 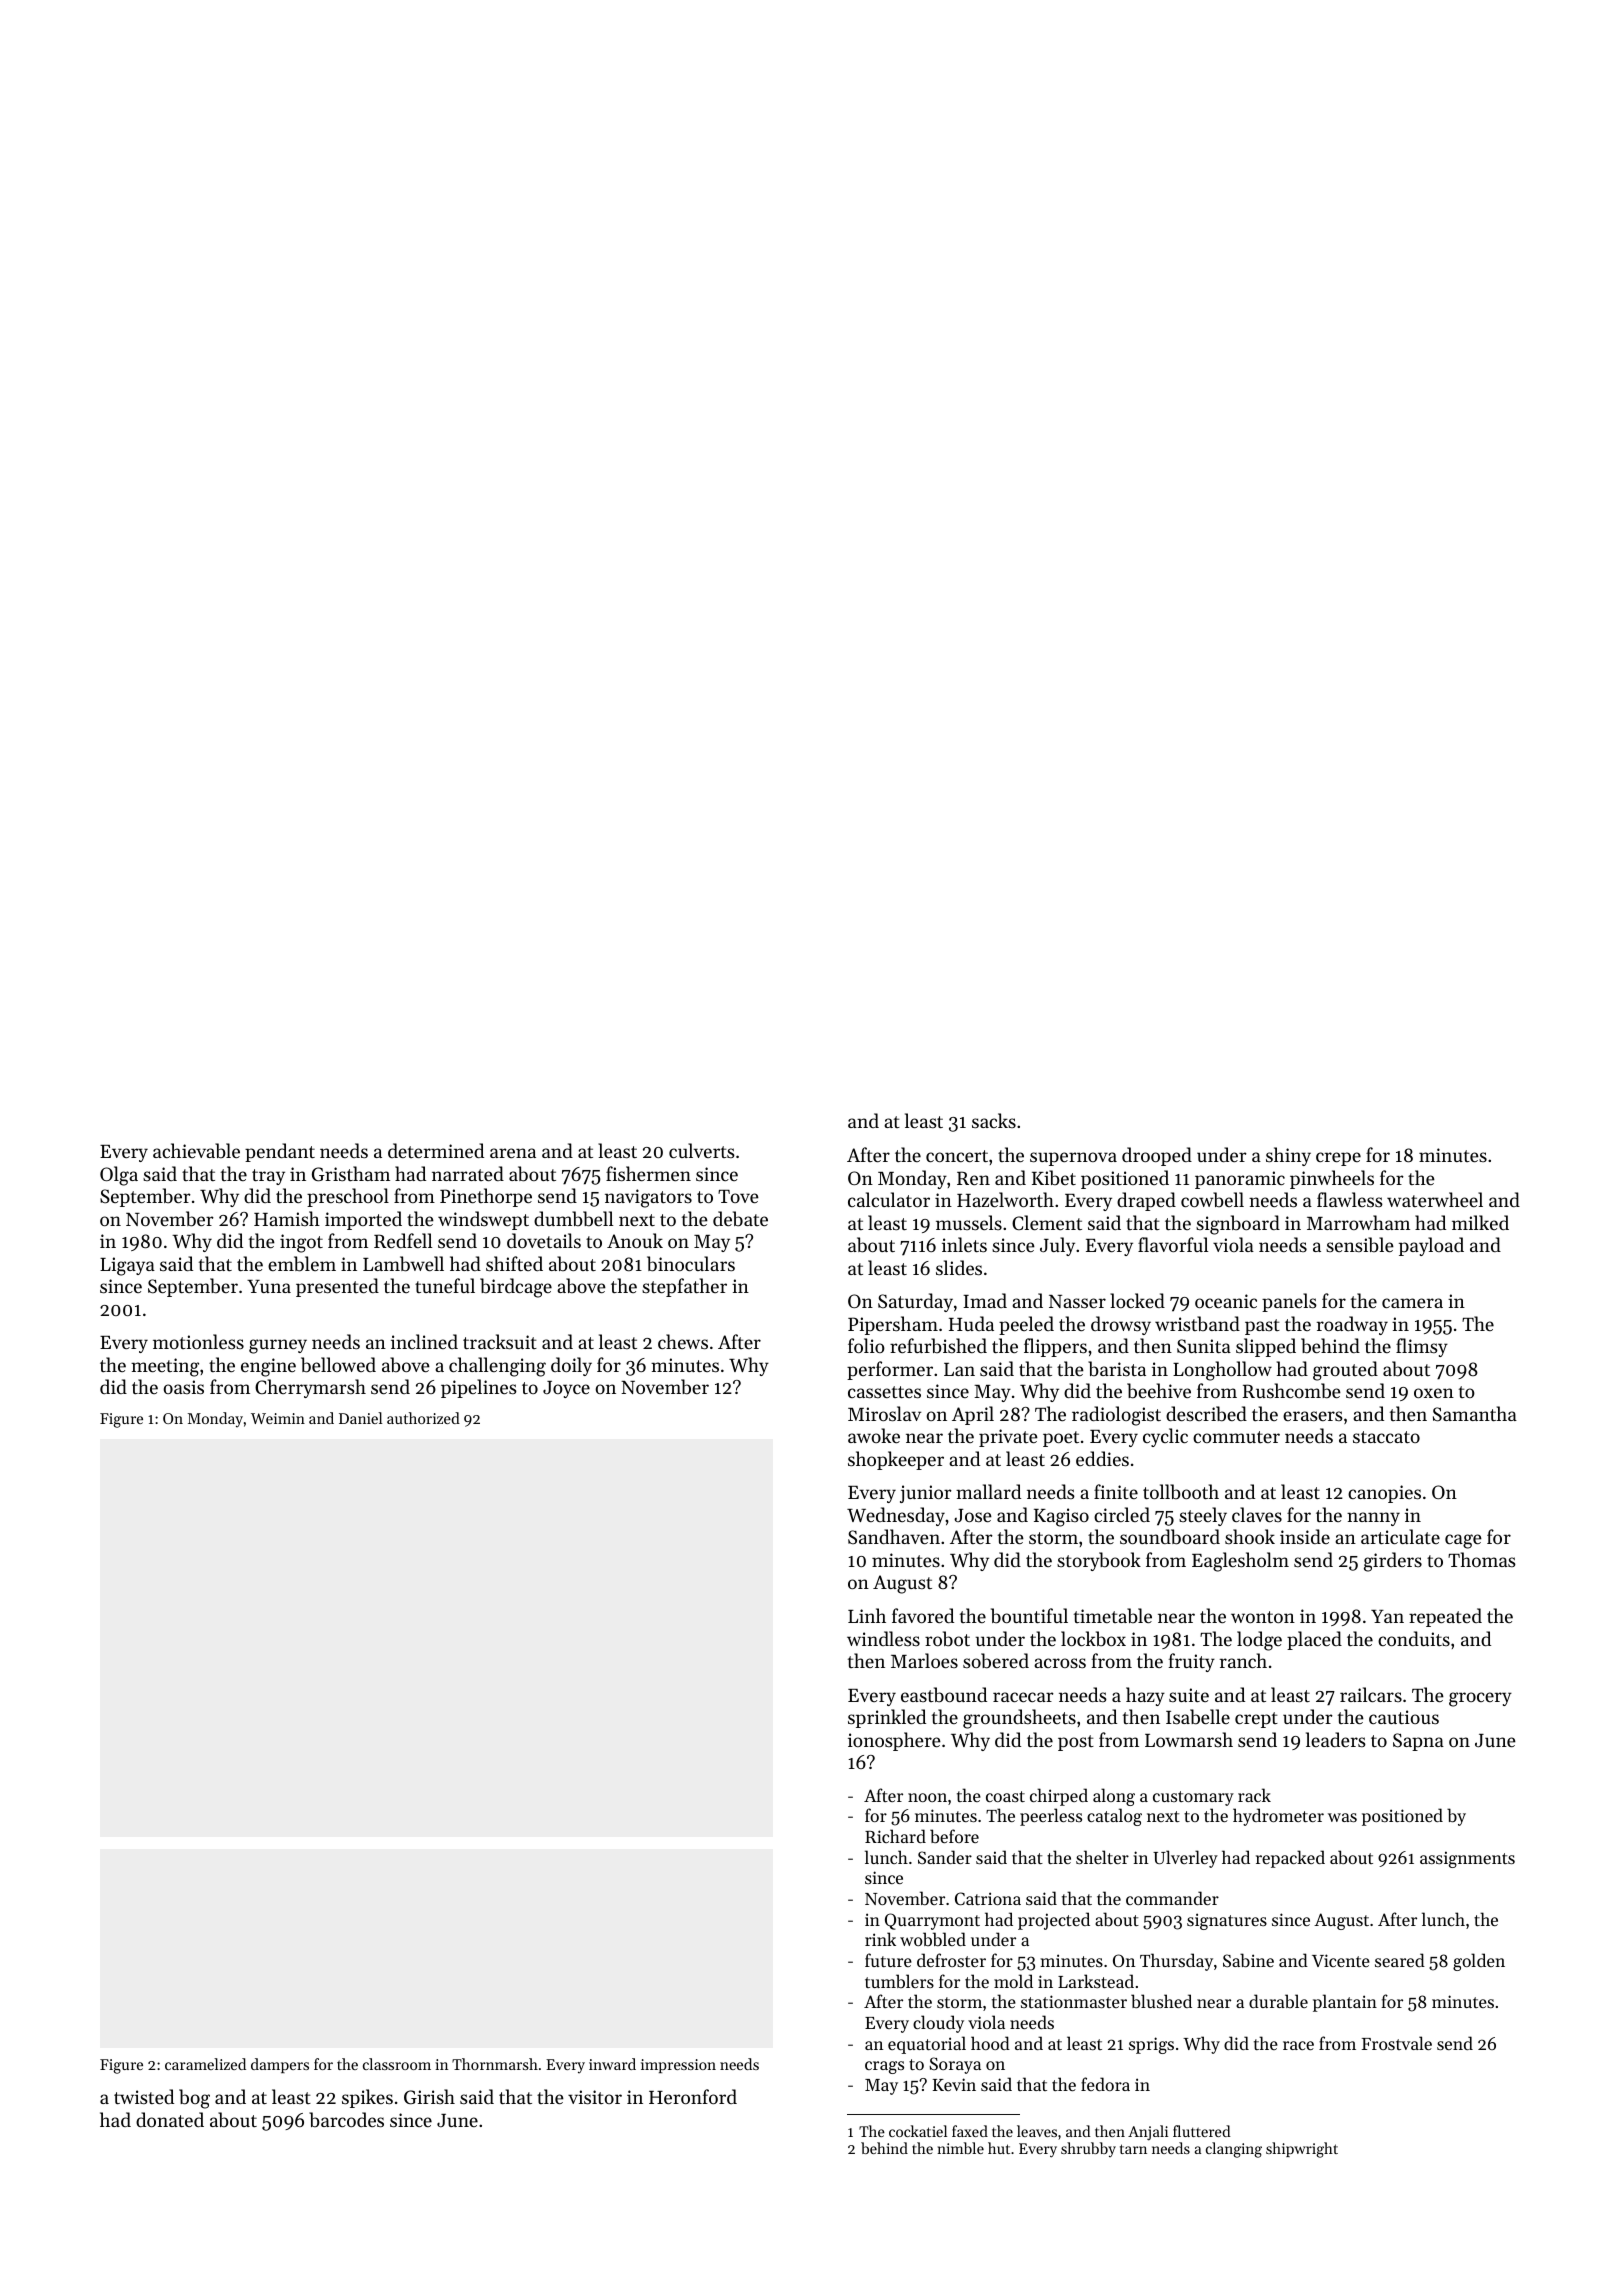 I want to click on determined, so click(x=436, y=1150).
